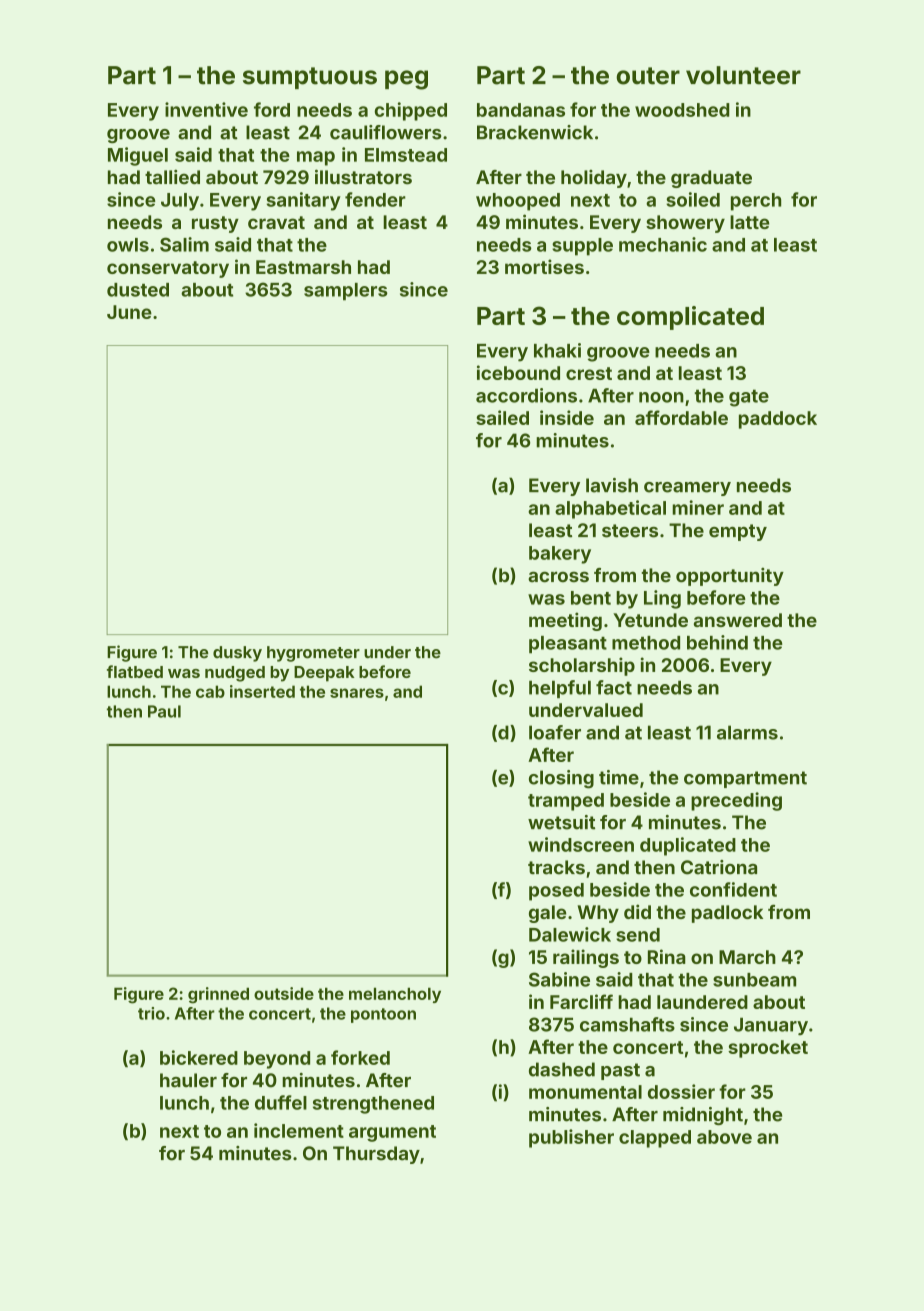 Image resolution: width=924 pixels, height=1311 pixels. I want to click on sprocket, so click(768, 1049).
